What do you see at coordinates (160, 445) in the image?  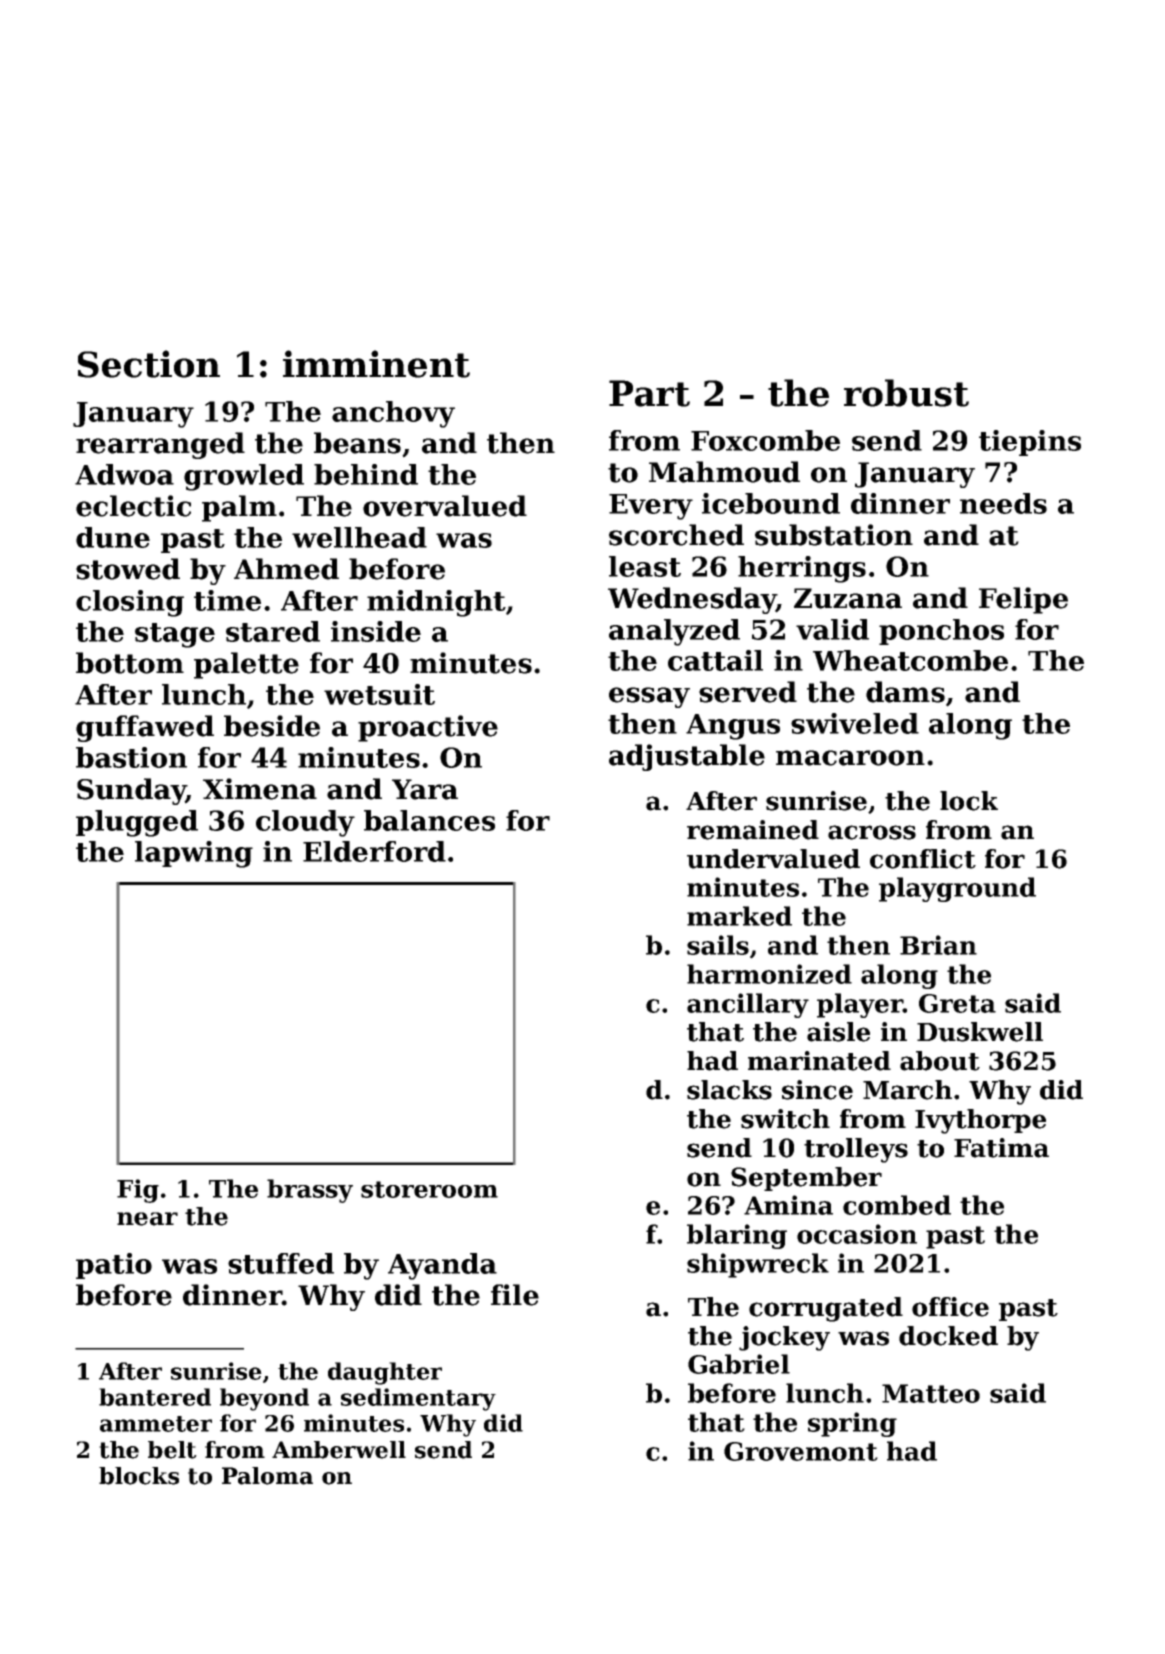 I see `rearranged` at bounding box center [160, 445].
